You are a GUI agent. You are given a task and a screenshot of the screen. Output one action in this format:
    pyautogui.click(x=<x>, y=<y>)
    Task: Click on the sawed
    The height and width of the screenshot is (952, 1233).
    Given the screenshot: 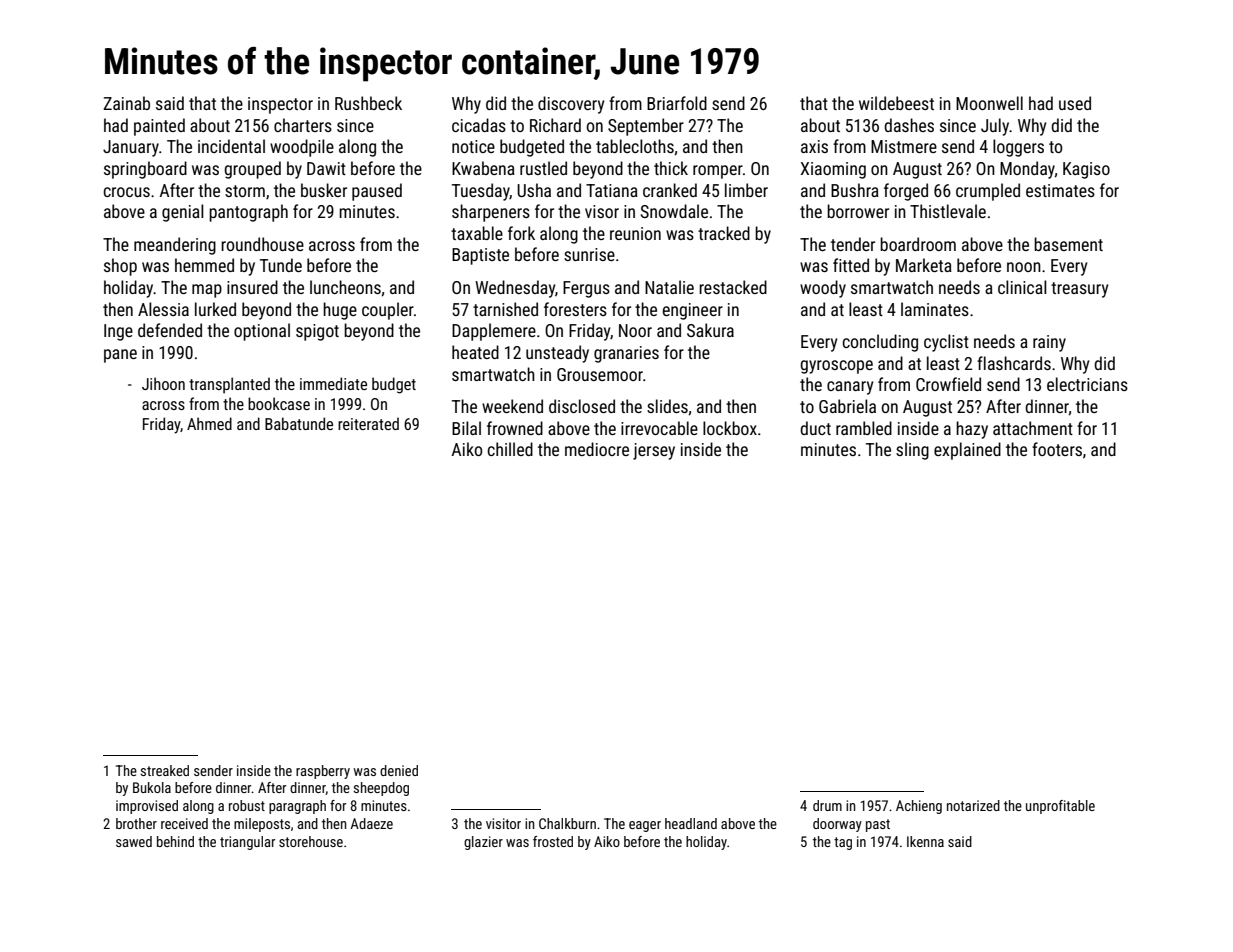 What is the action you would take?
    pyautogui.click(x=134, y=841)
